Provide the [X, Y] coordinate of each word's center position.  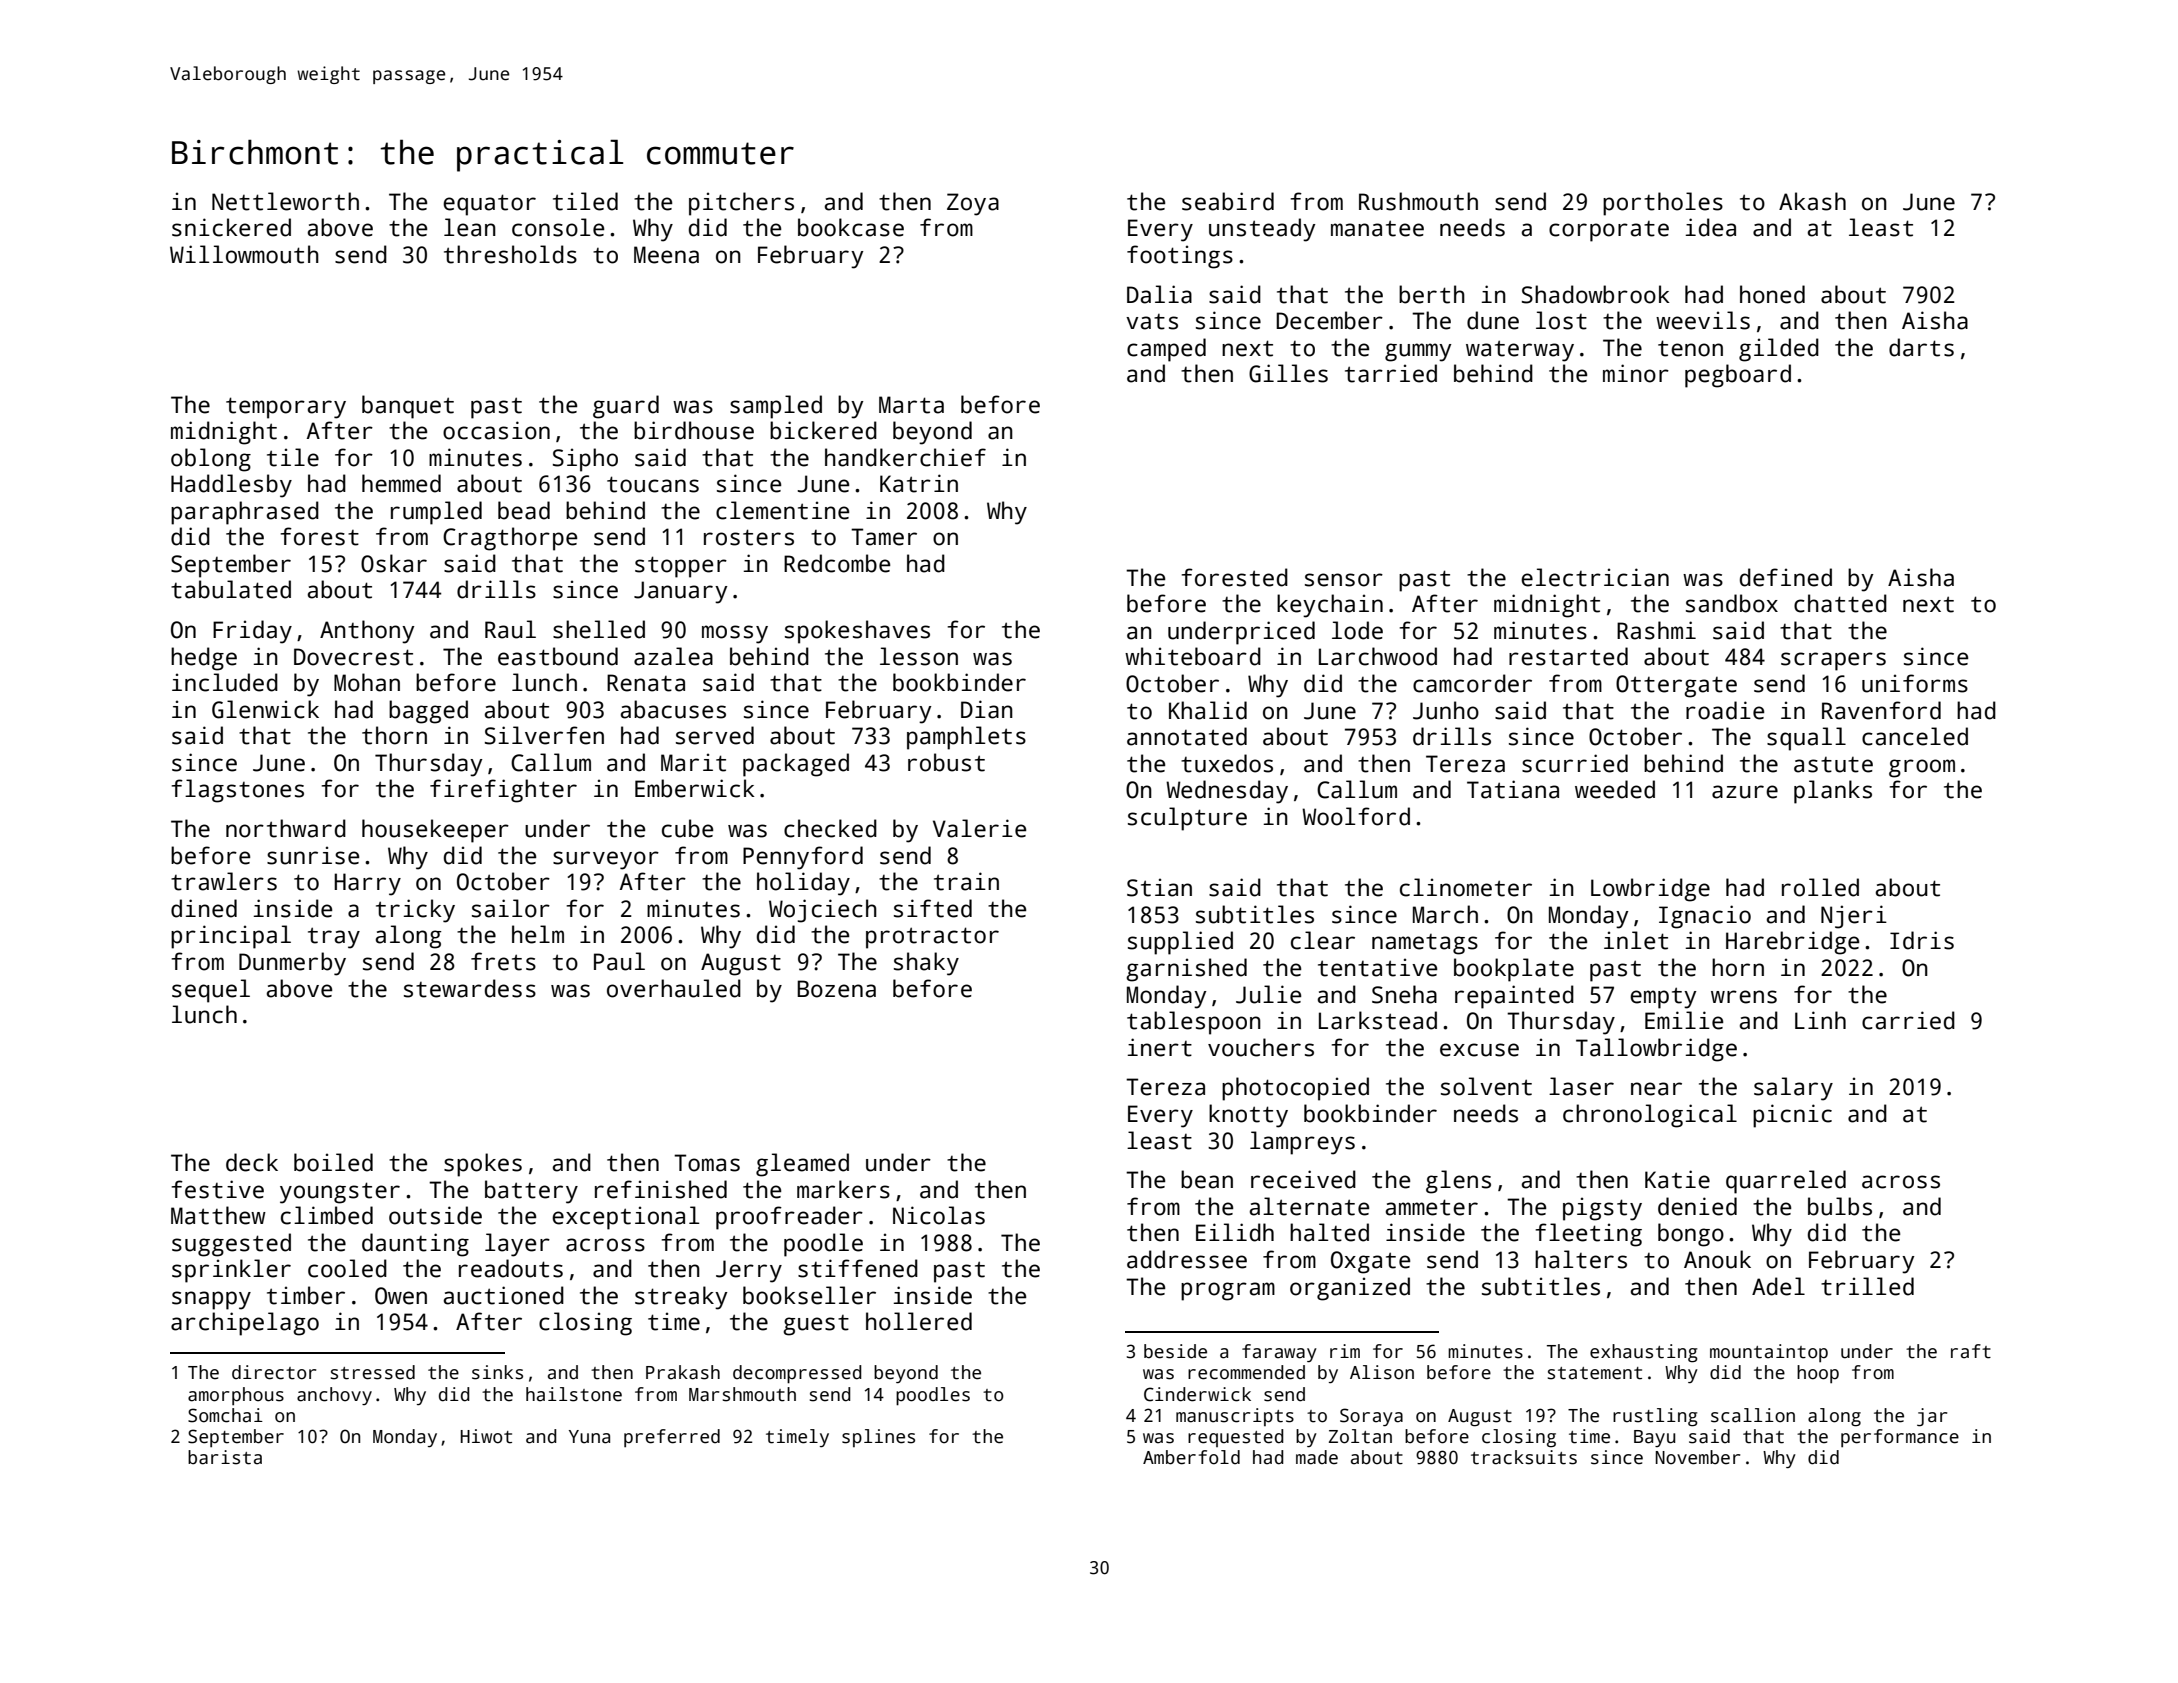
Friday [252, 632]
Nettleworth [285, 201]
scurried [1575, 763]
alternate [1309, 1206]
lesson [919, 656]
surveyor [606, 860]
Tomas [707, 1163]
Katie [1677, 1179]
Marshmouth [742, 1394]
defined [1786, 577]
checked [830, 828]
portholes [1663, 204]
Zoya [973, 204]
